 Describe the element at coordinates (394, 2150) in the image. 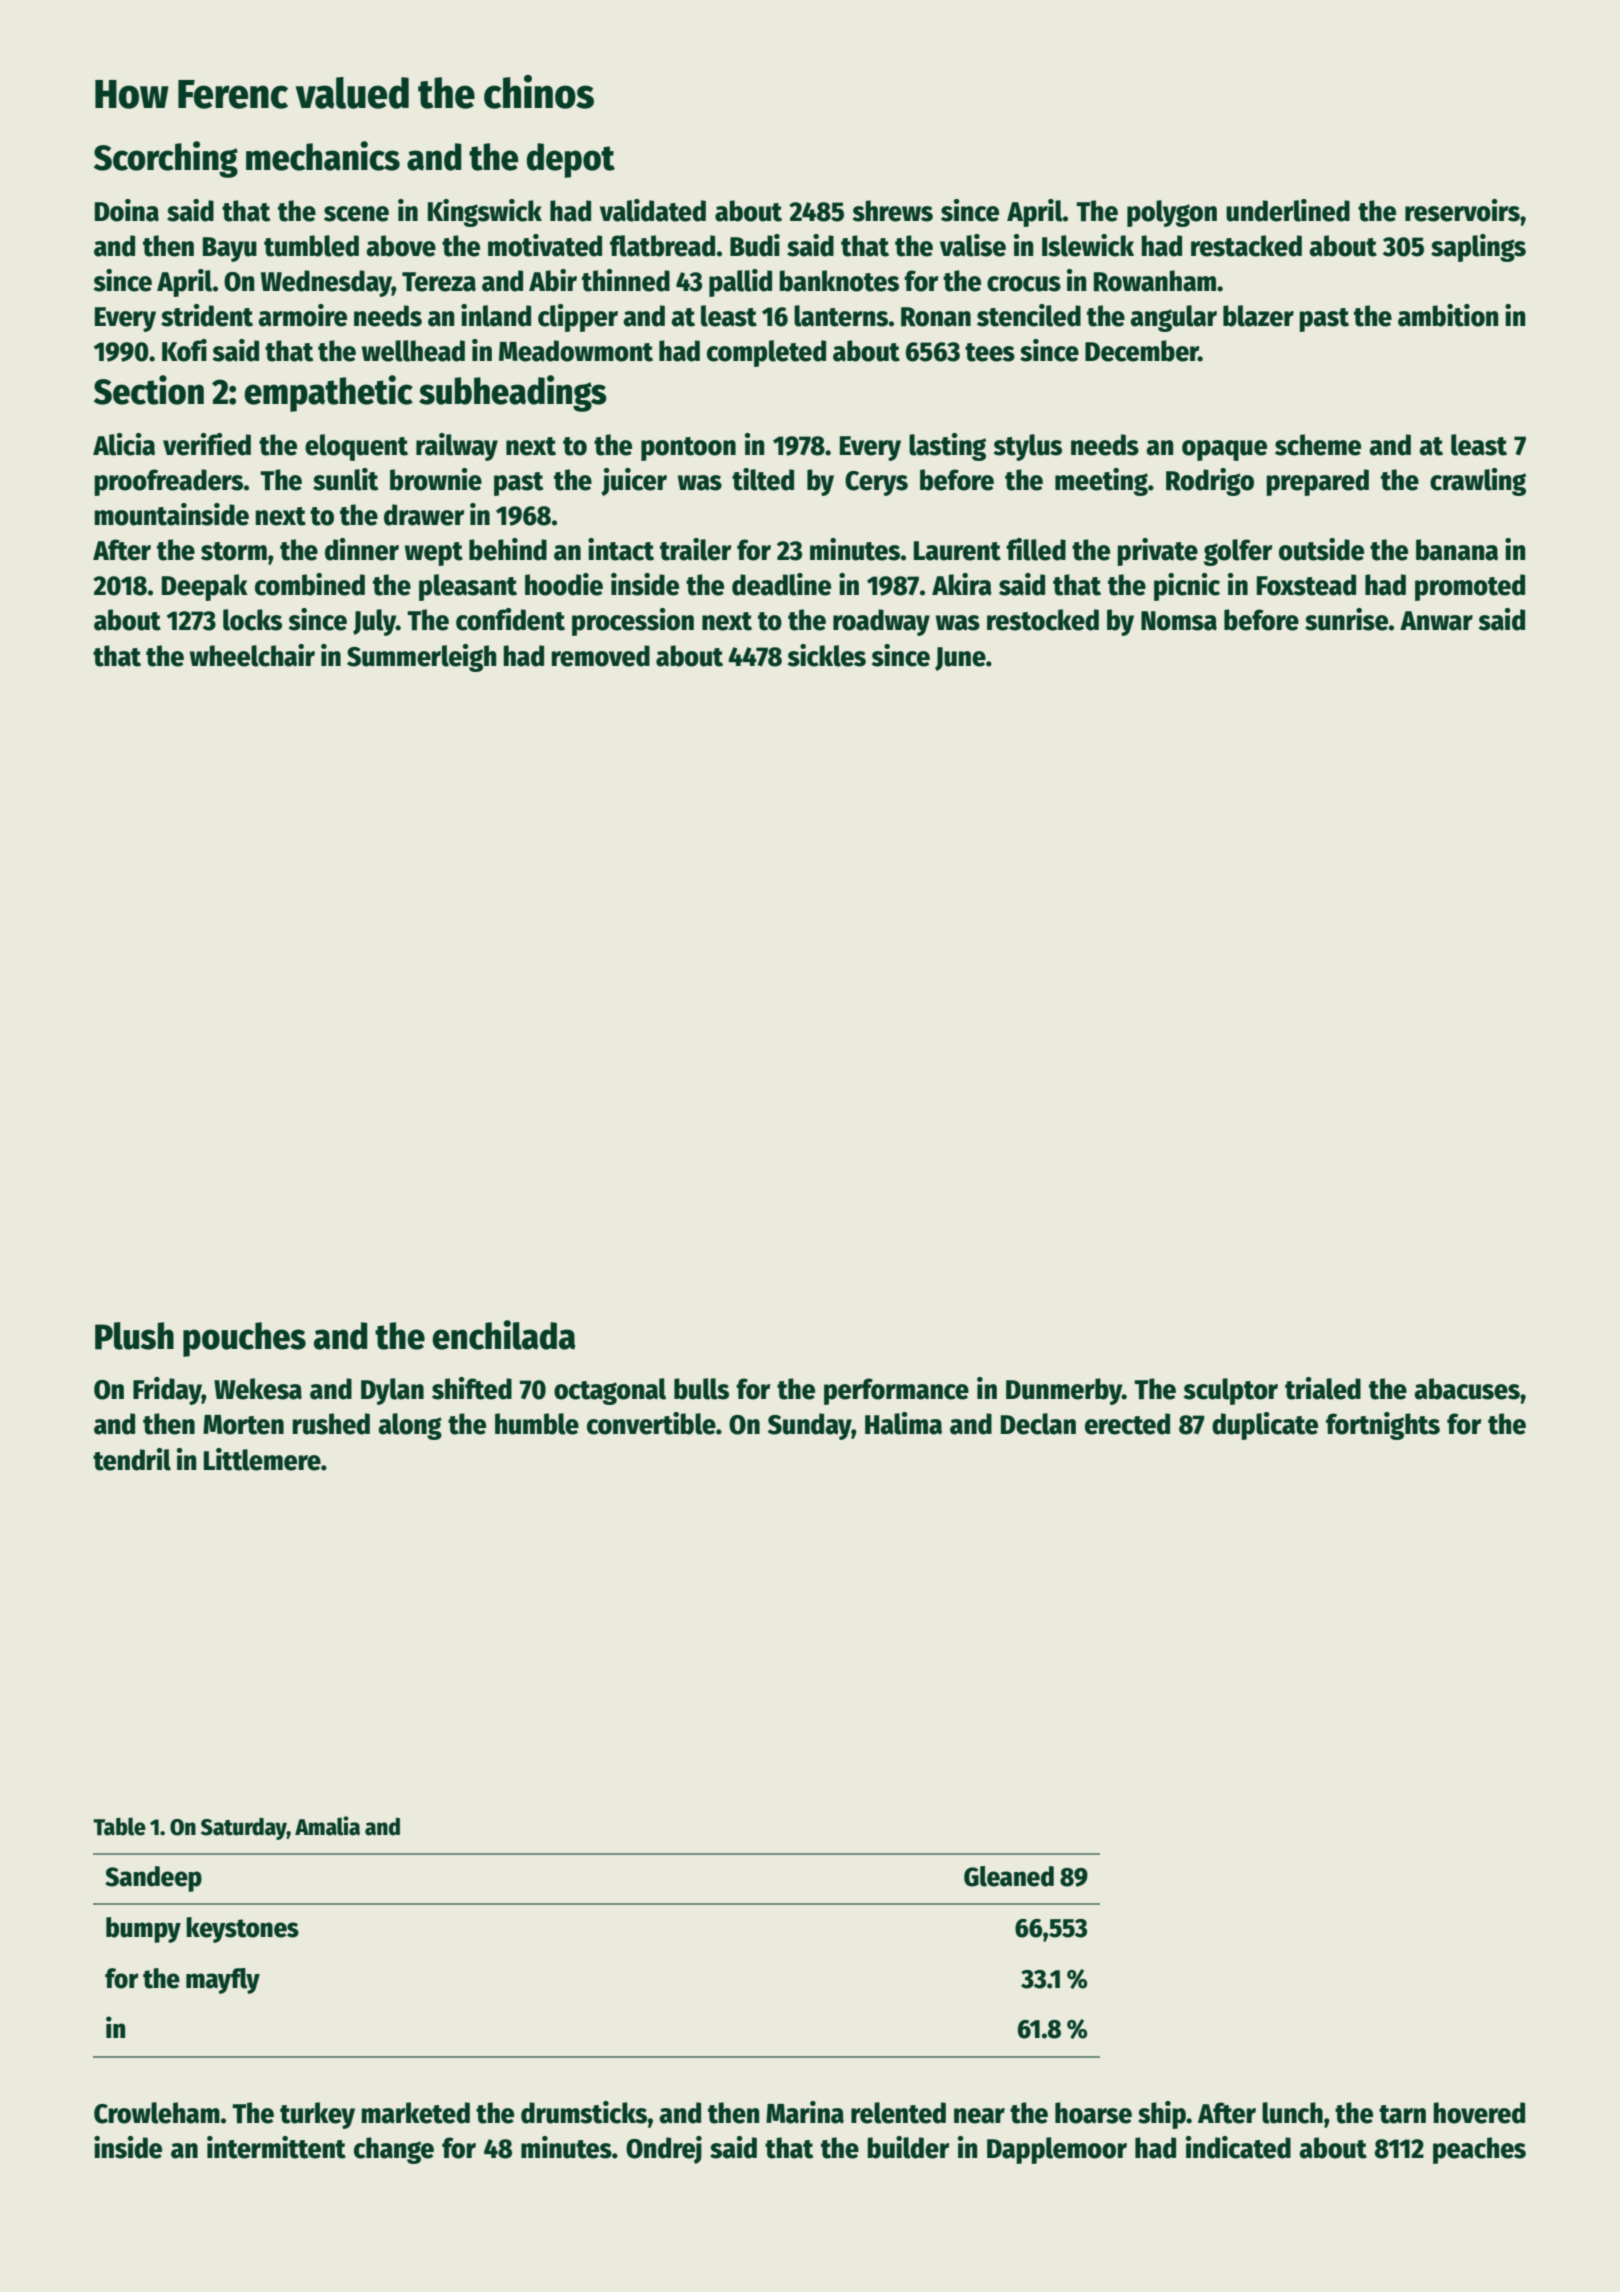

I see `change` at that location.
